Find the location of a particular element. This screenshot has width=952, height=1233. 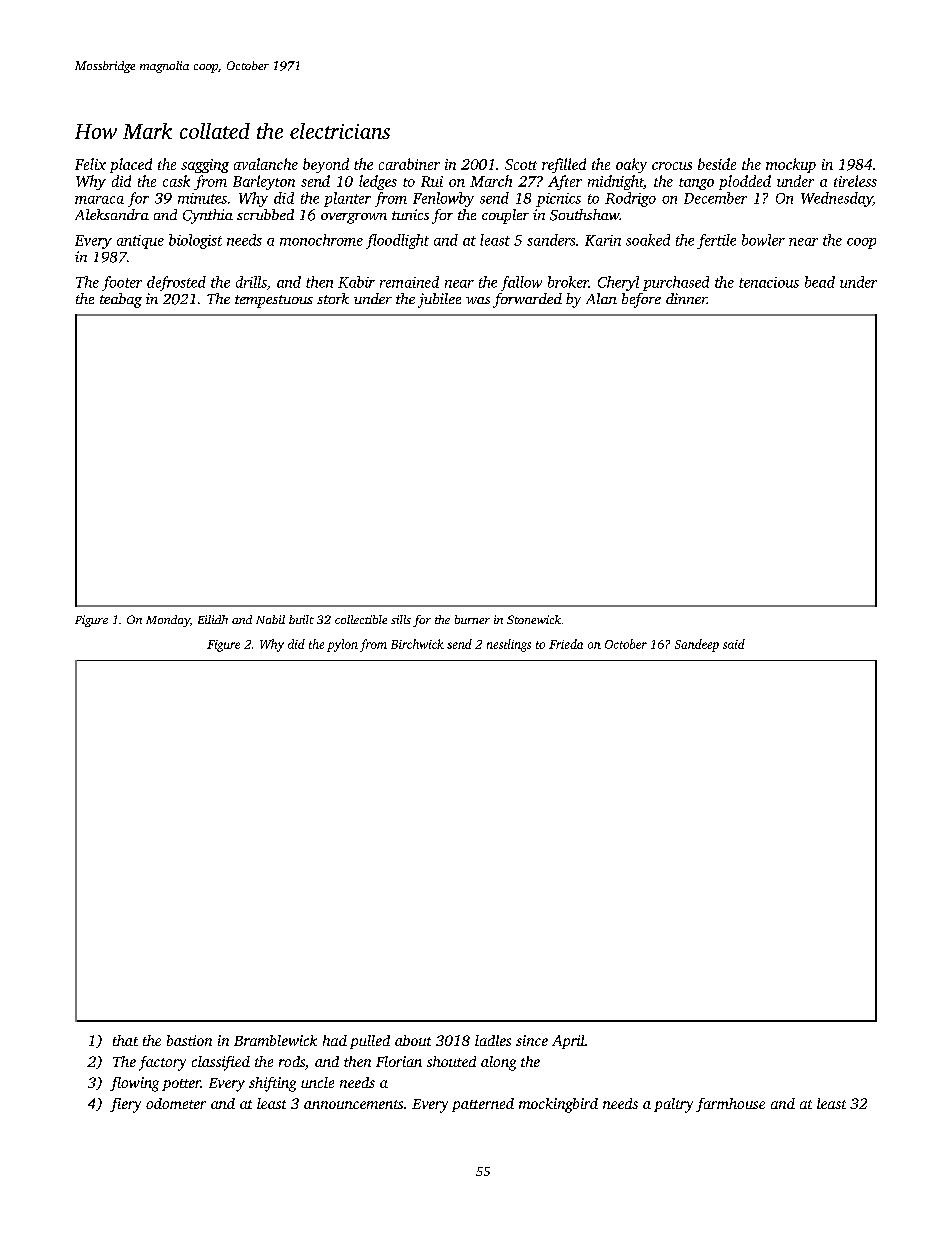

nestlings is located at coordinates (509, 645).
